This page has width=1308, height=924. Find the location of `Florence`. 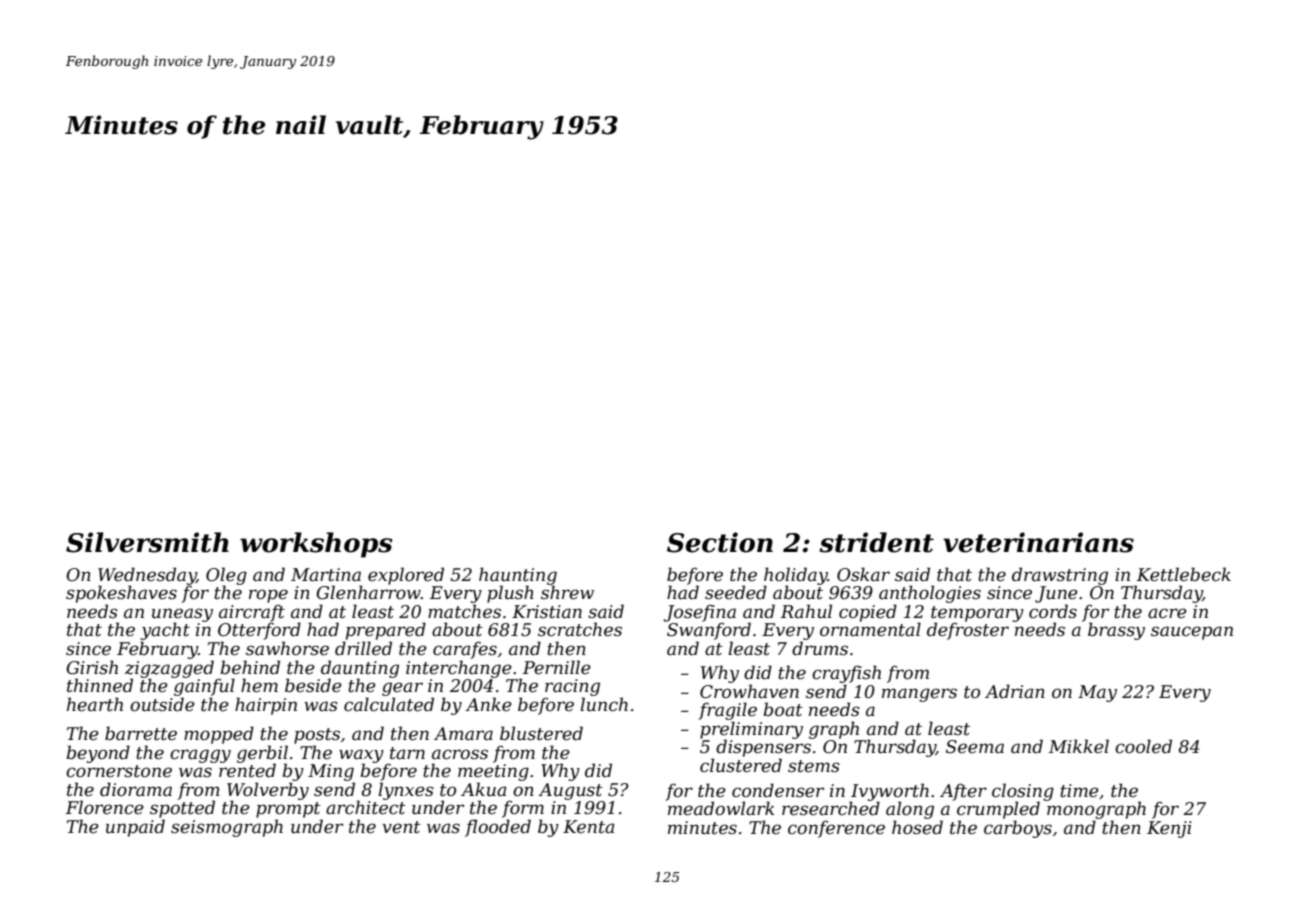

Florence is located at coordinates (105, 807).
